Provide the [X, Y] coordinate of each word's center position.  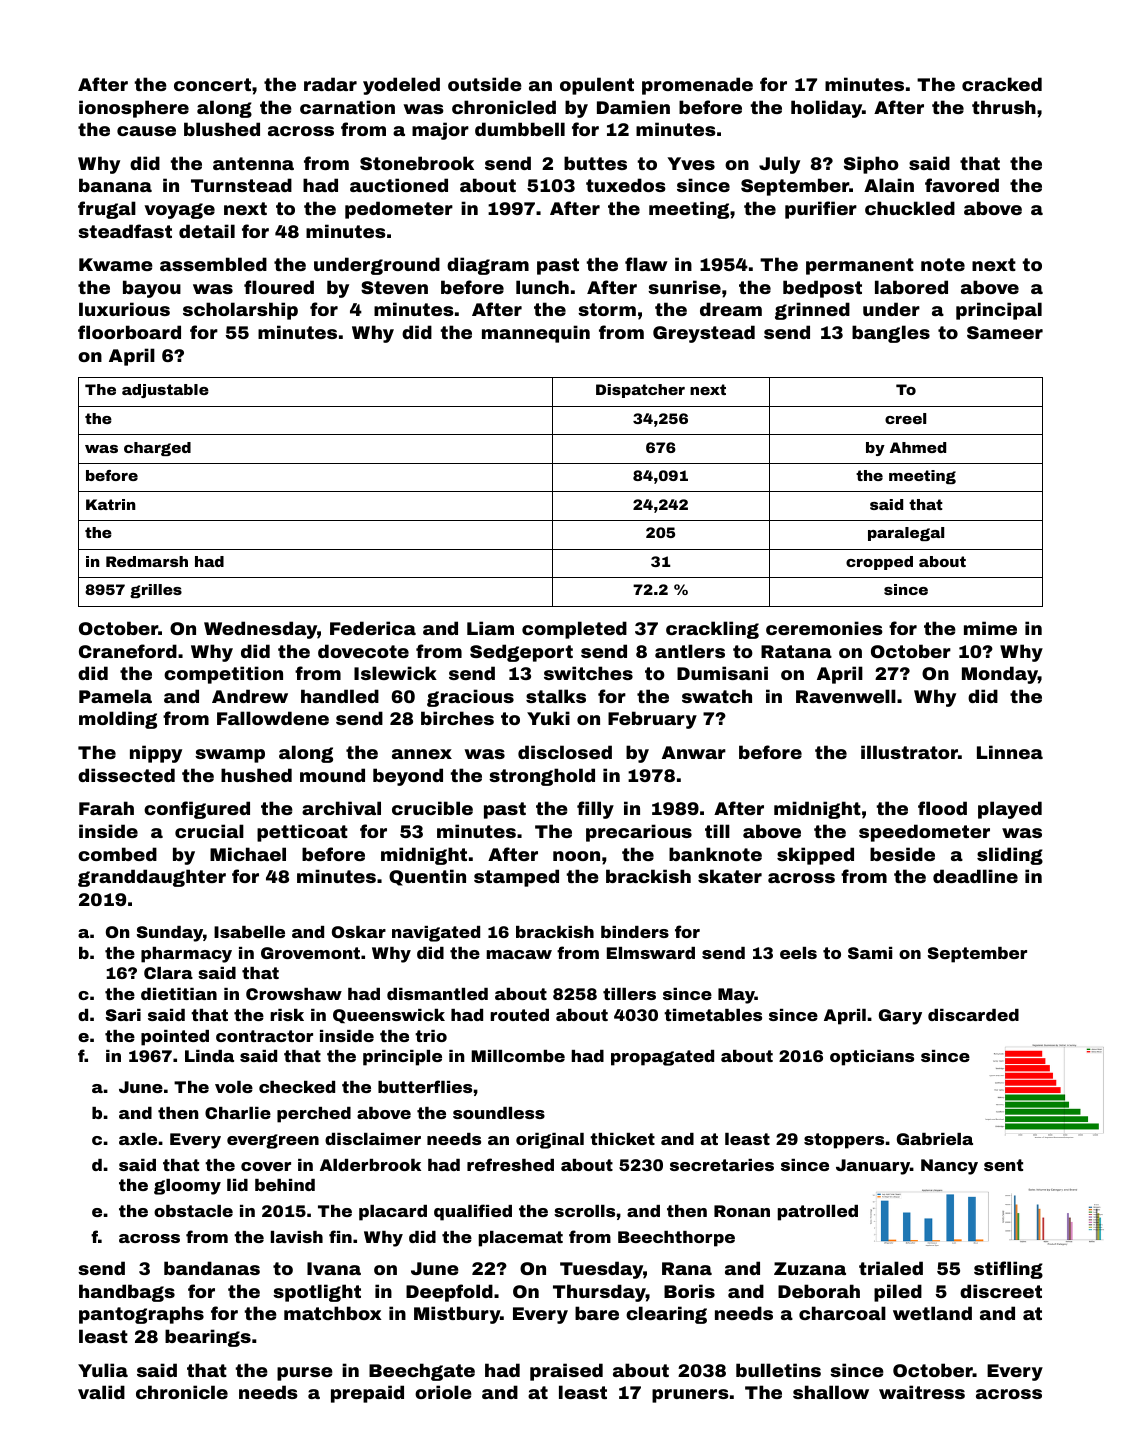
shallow [831, 1392]
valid [101, 1392]
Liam [490, 628]
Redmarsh [147, 561]
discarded [973, 1015]
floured [279, 287]
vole [234, 1087]
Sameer [1005, 332]
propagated [662, 1058]
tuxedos [626, 185]
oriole [443, 1392]
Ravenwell [846, 696]
